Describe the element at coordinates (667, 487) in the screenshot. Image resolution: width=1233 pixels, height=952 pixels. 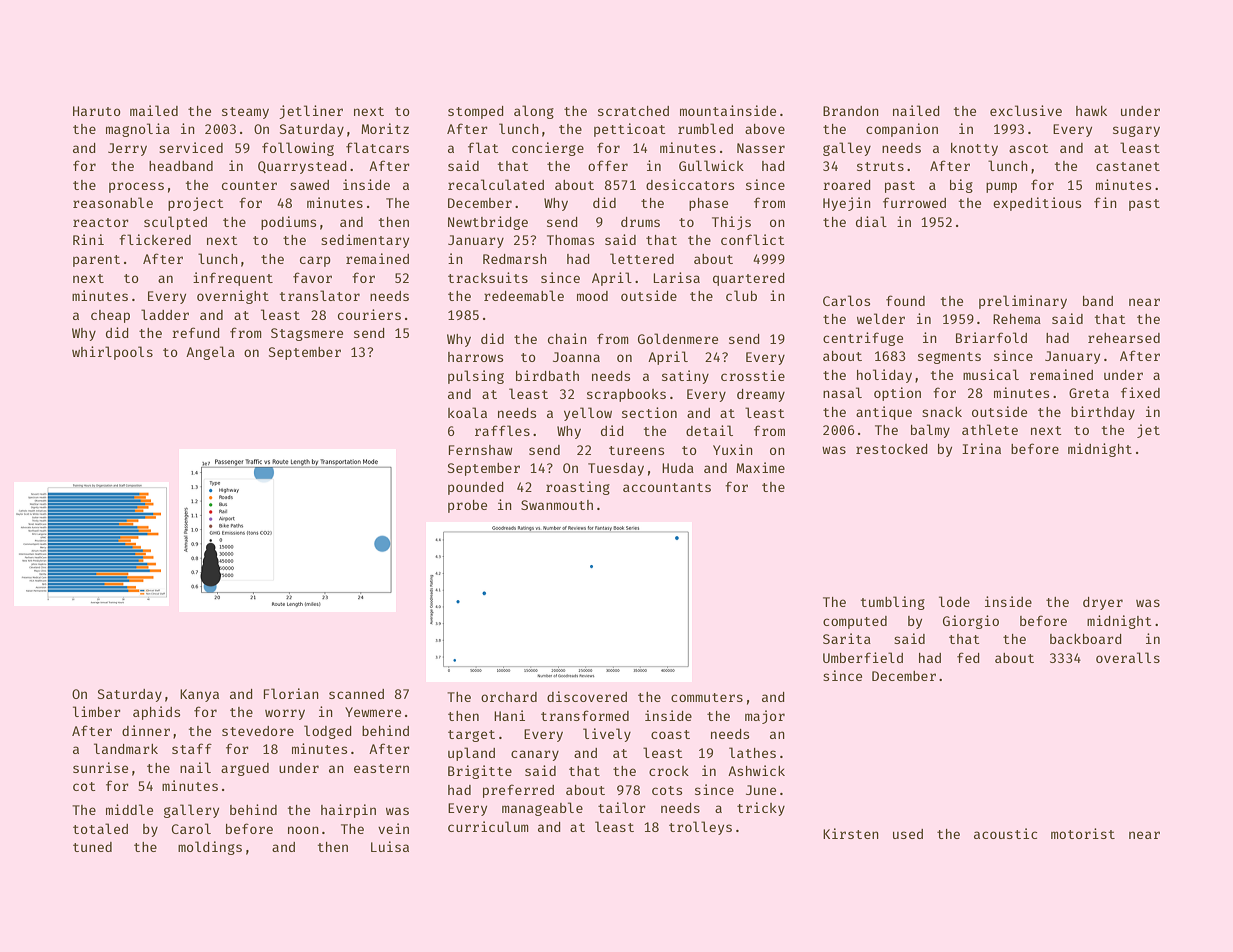
I see `accountants` at that location.
